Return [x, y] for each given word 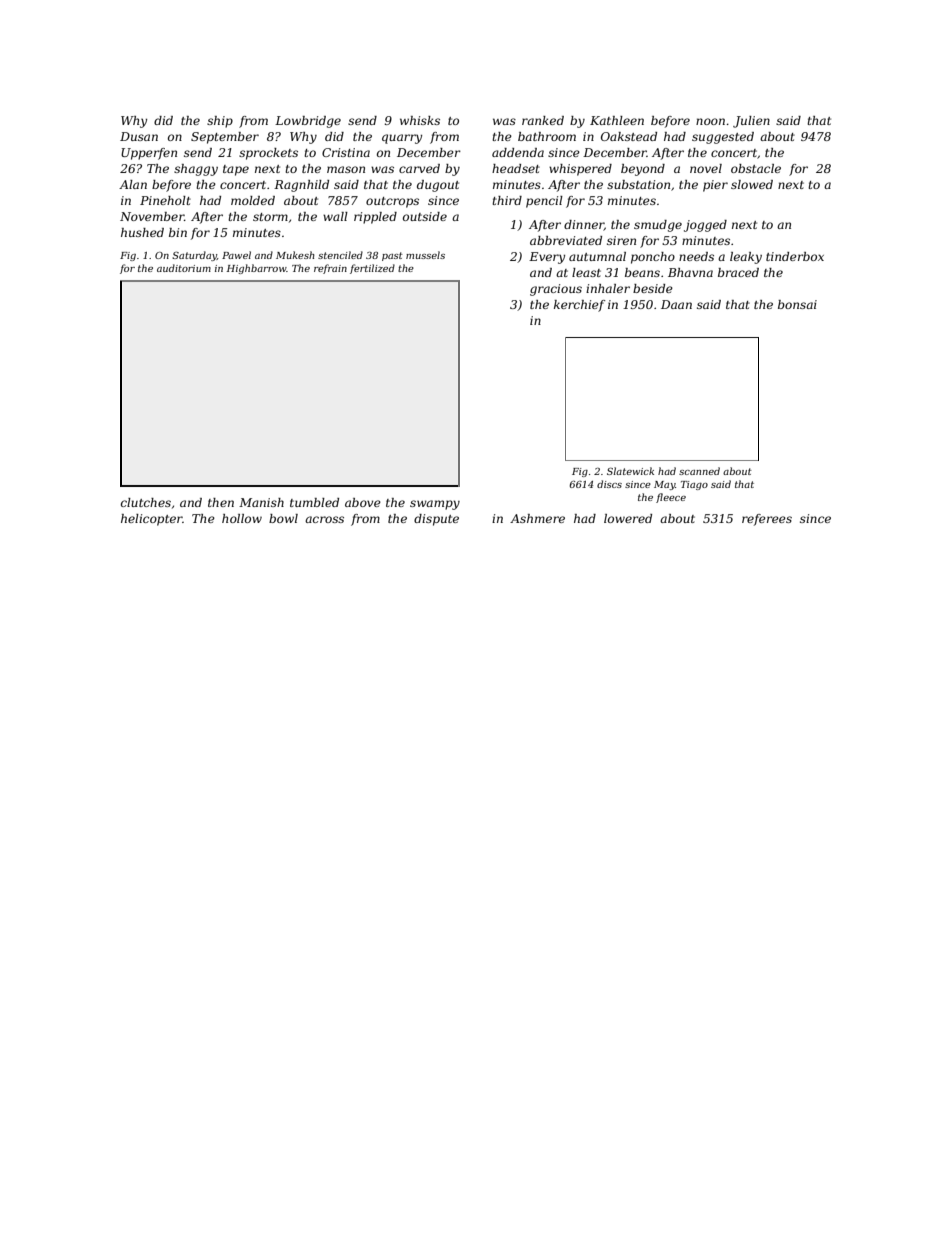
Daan [676, 304]
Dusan [139, 136]
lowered [628, 518]
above [363, 502]
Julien [751, 122]
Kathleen [617, 120]
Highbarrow [257, 269]
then [221, 502]
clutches [146, 502]
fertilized [372, 269]
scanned [699, 471]
